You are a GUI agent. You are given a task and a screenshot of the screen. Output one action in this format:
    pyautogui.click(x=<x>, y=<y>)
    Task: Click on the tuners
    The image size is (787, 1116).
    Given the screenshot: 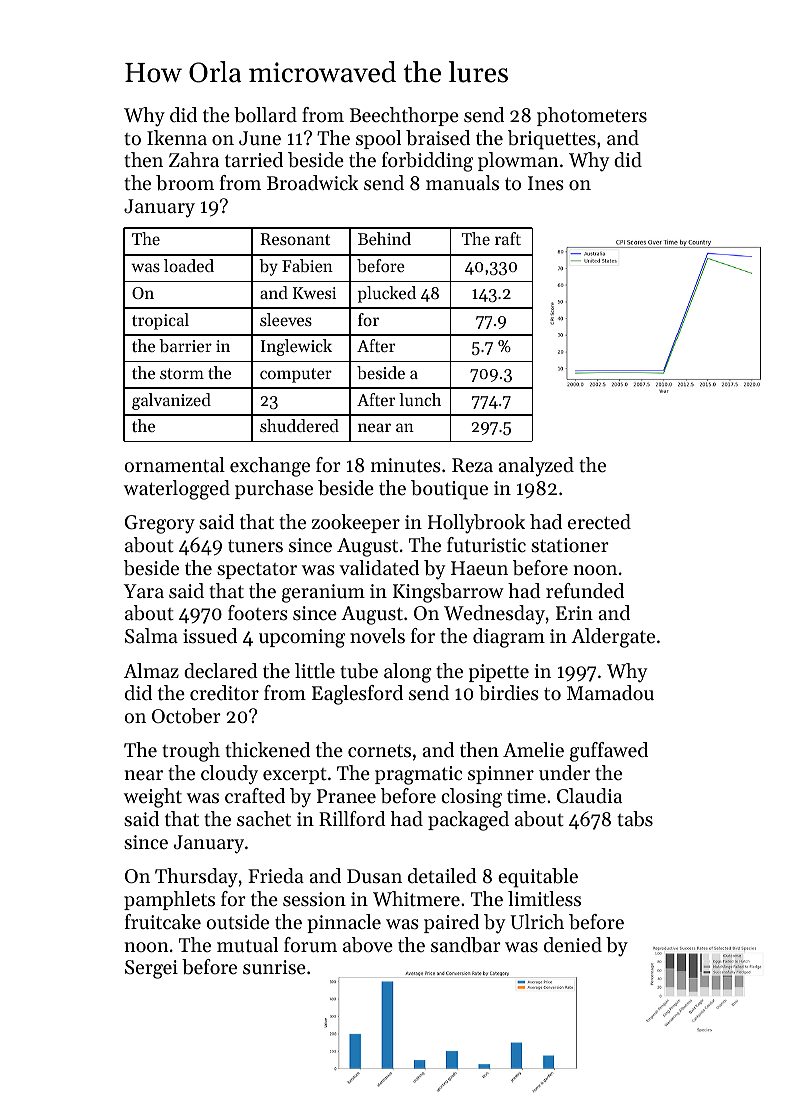 What is the action you would take?
    pyautogui.click(x=255, y=546)
